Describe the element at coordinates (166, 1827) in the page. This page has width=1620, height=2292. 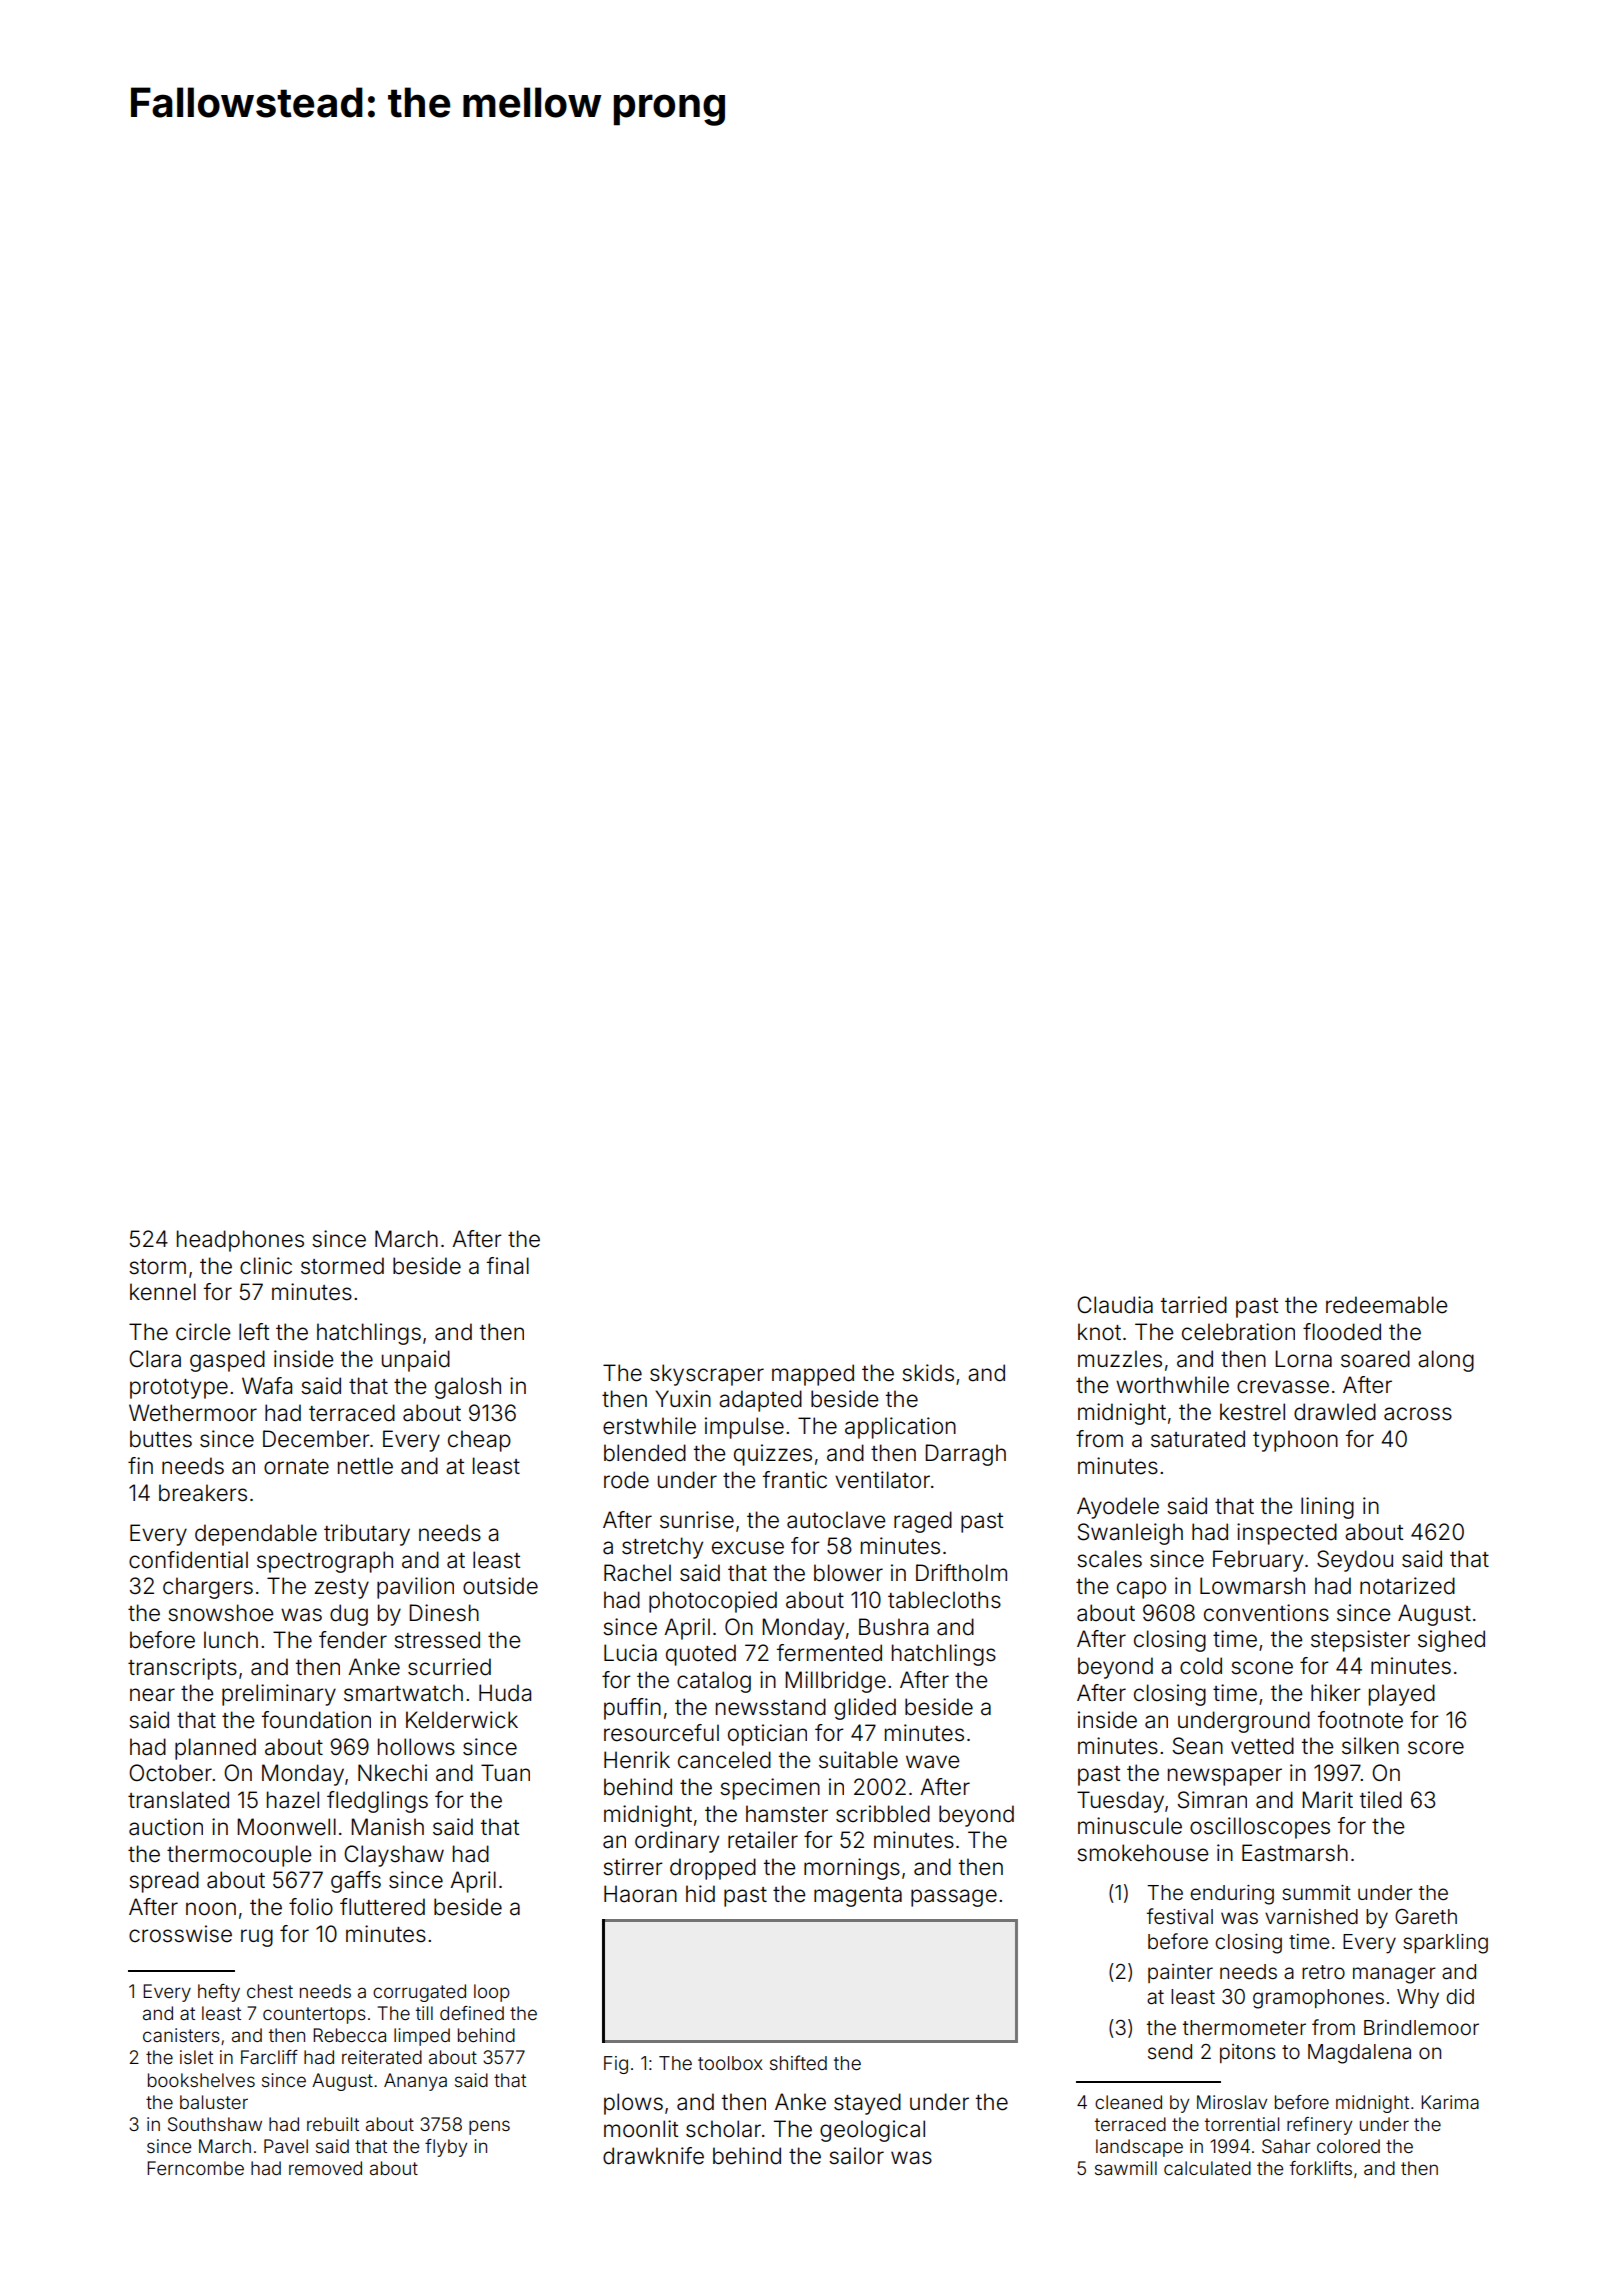
I see `auction` at that location.
